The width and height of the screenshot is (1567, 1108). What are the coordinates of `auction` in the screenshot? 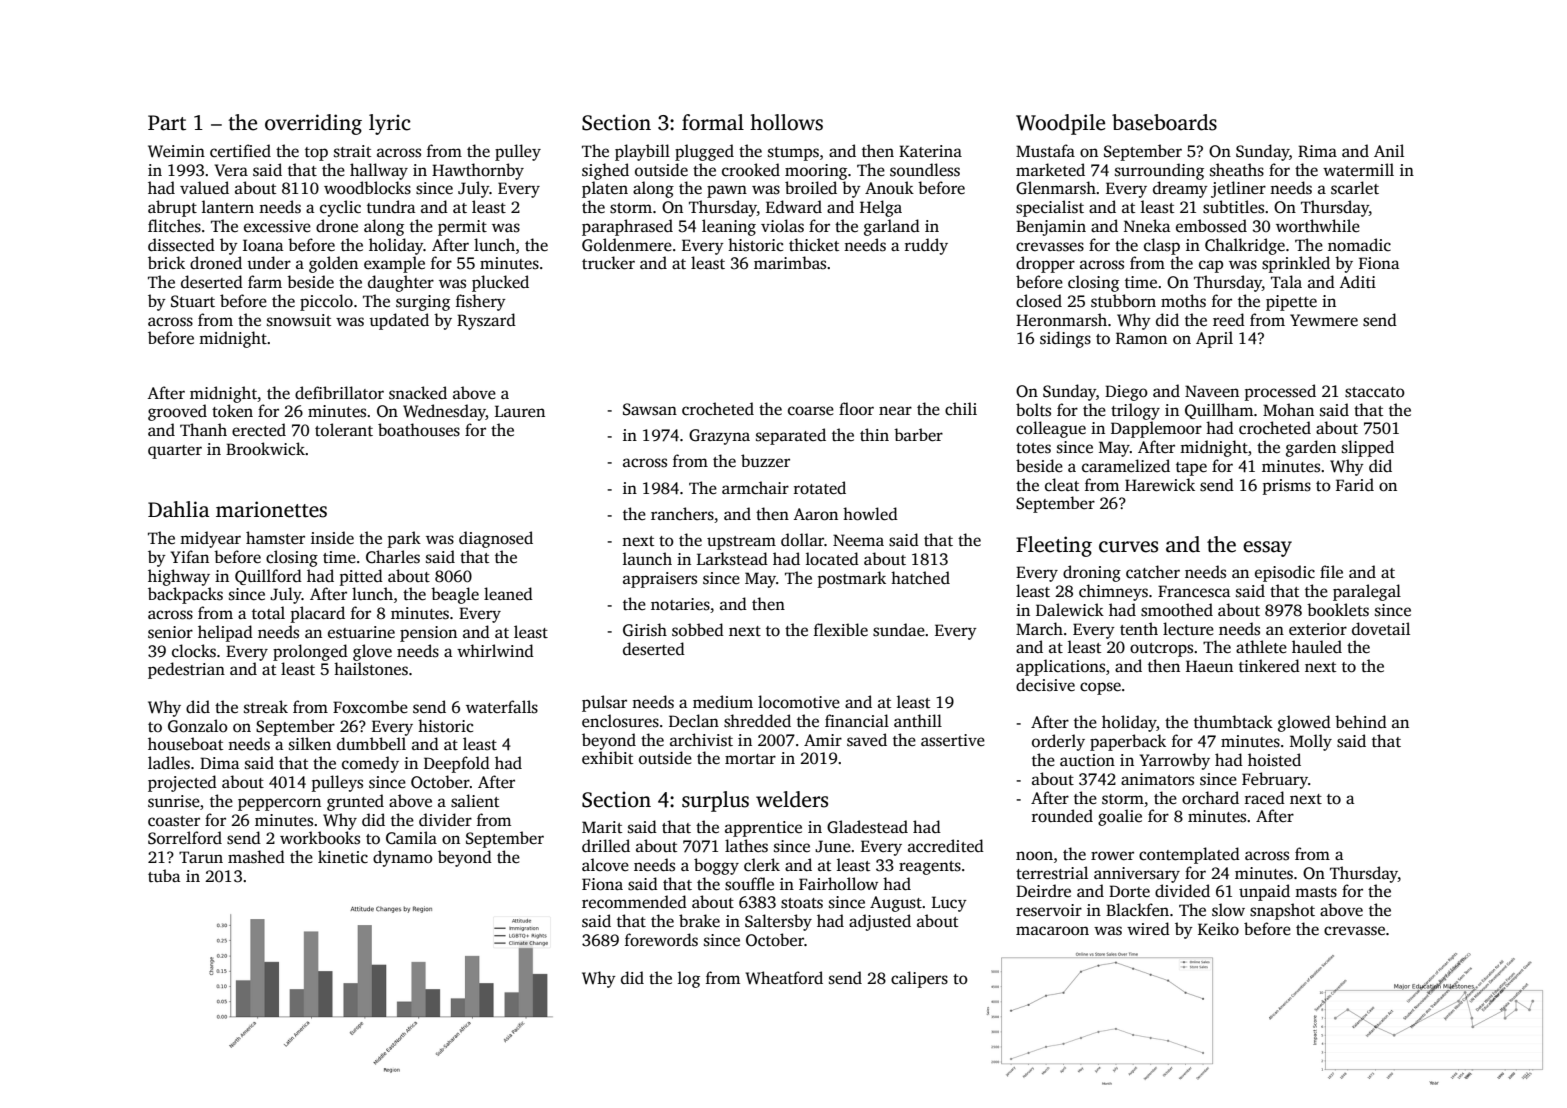 It's located at (1087, 760).
